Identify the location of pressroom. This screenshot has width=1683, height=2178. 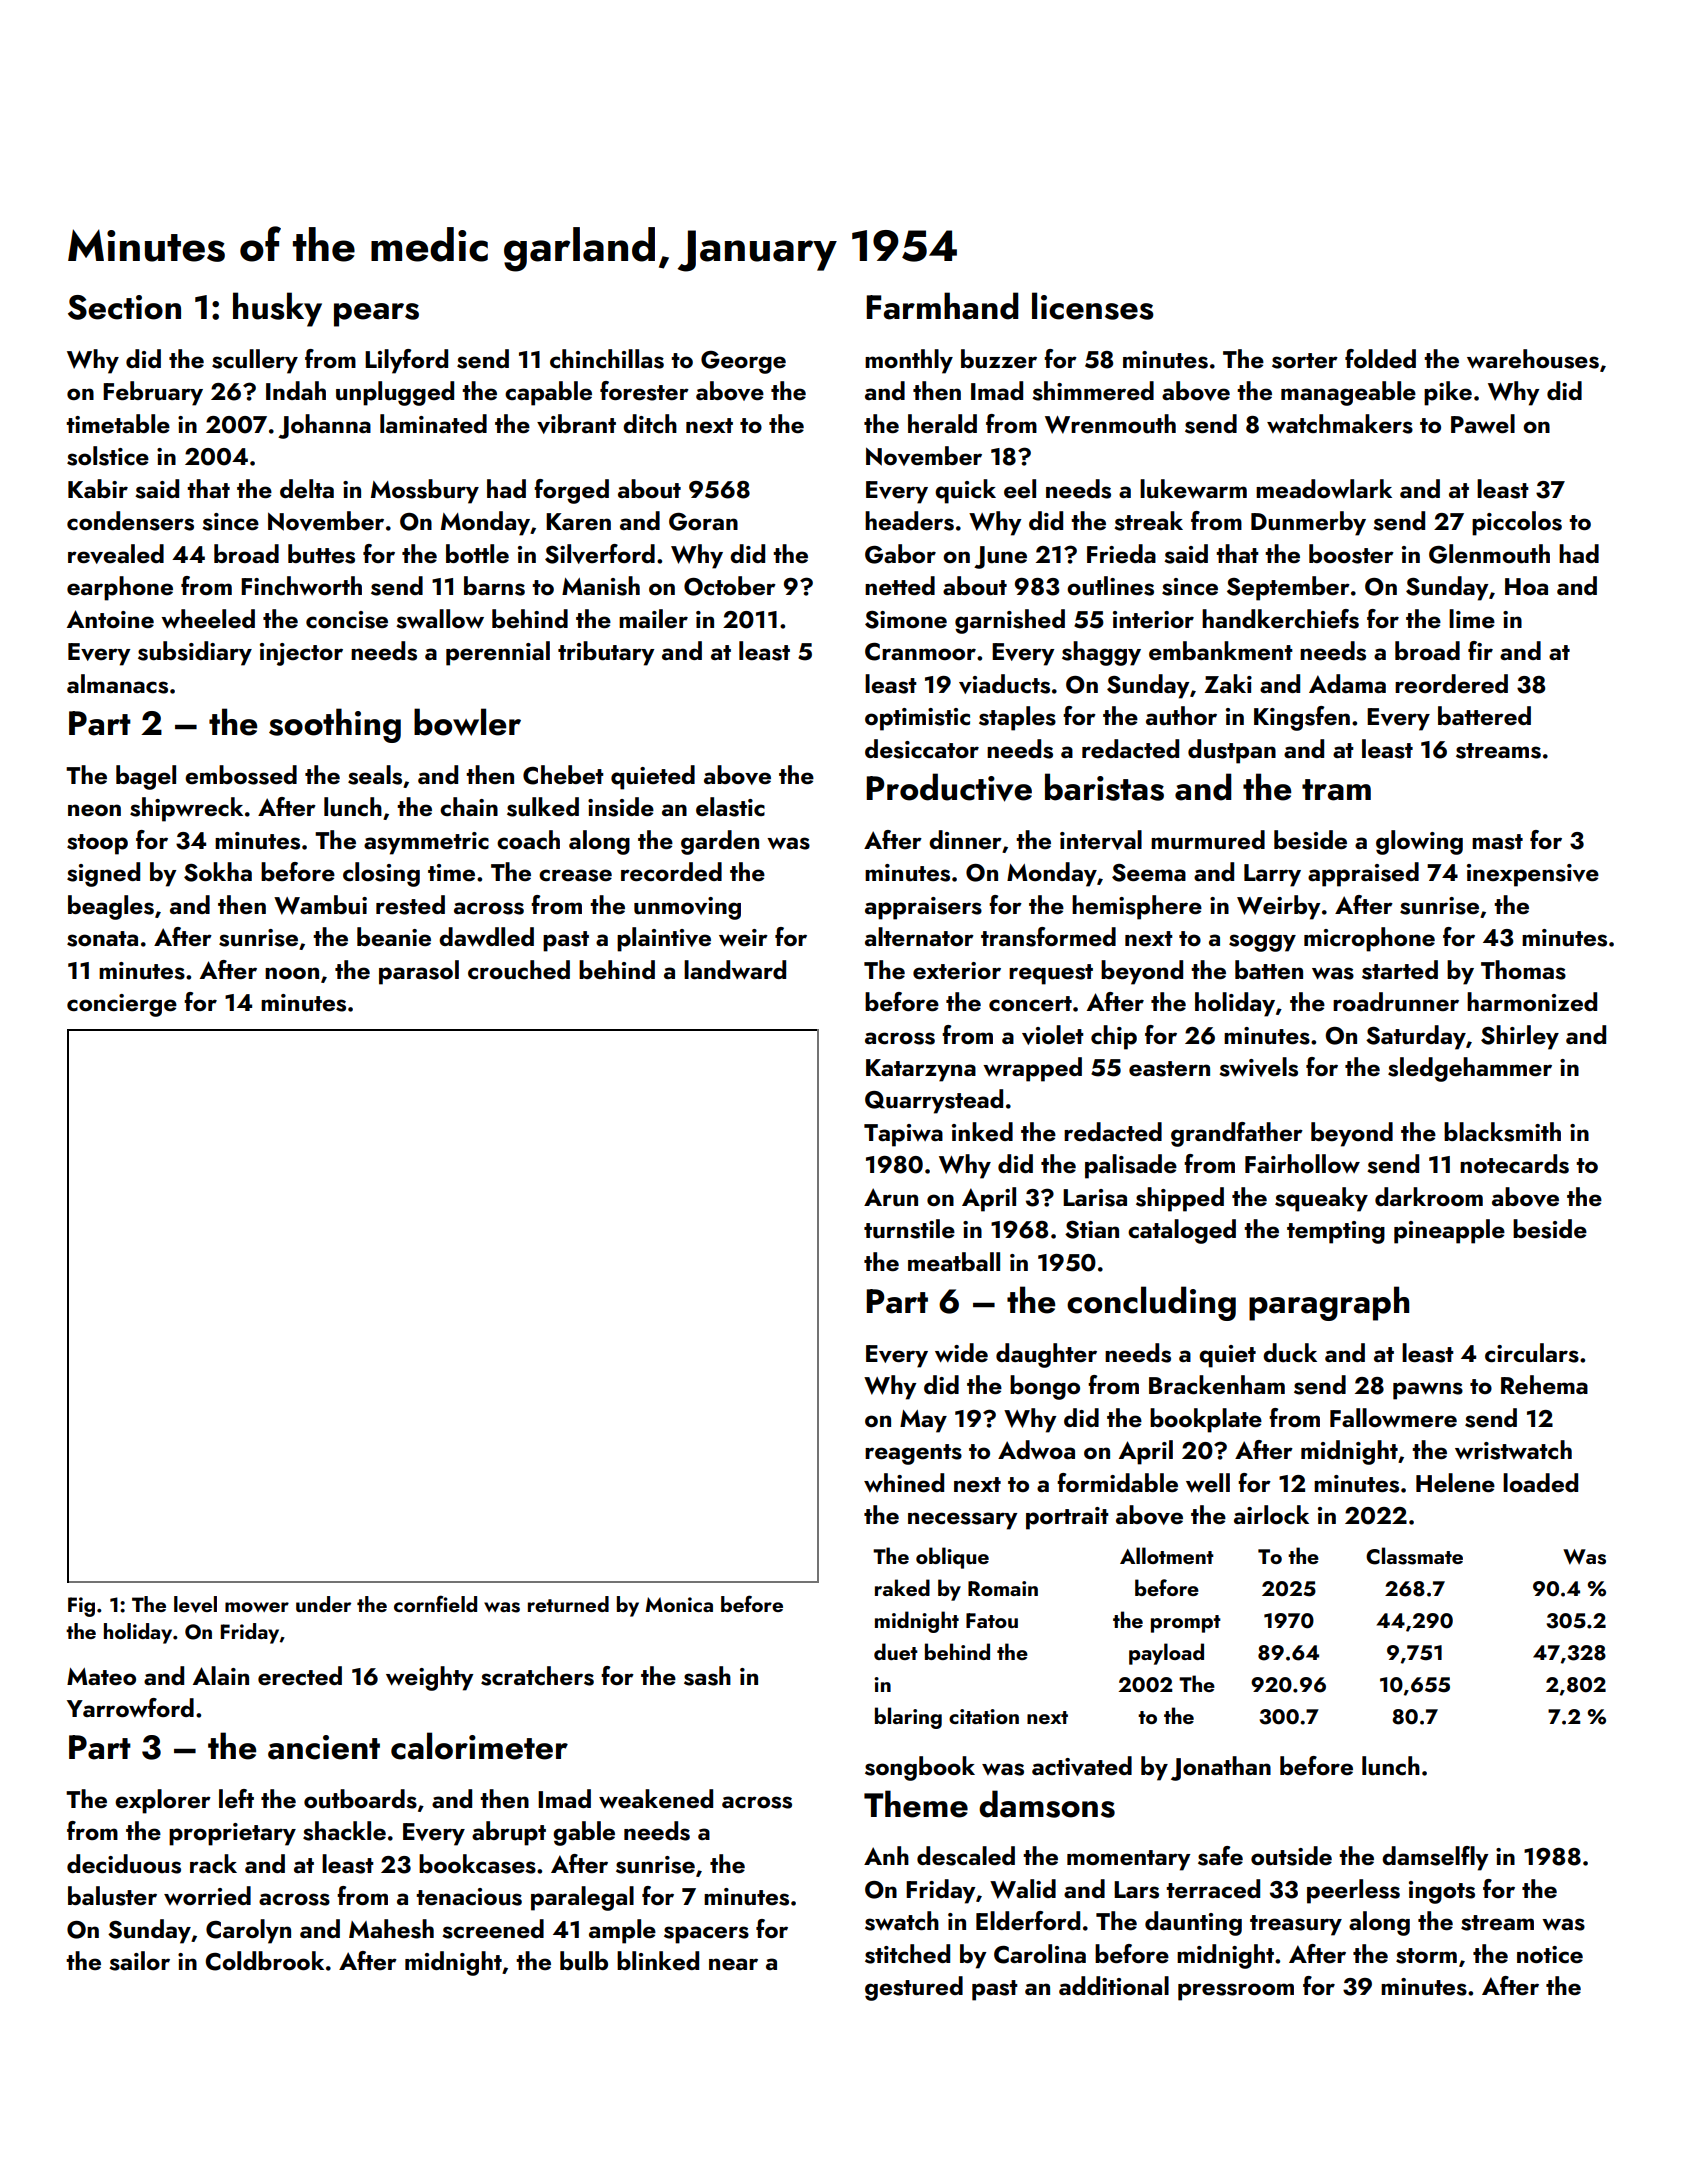
(1236, 1992).
